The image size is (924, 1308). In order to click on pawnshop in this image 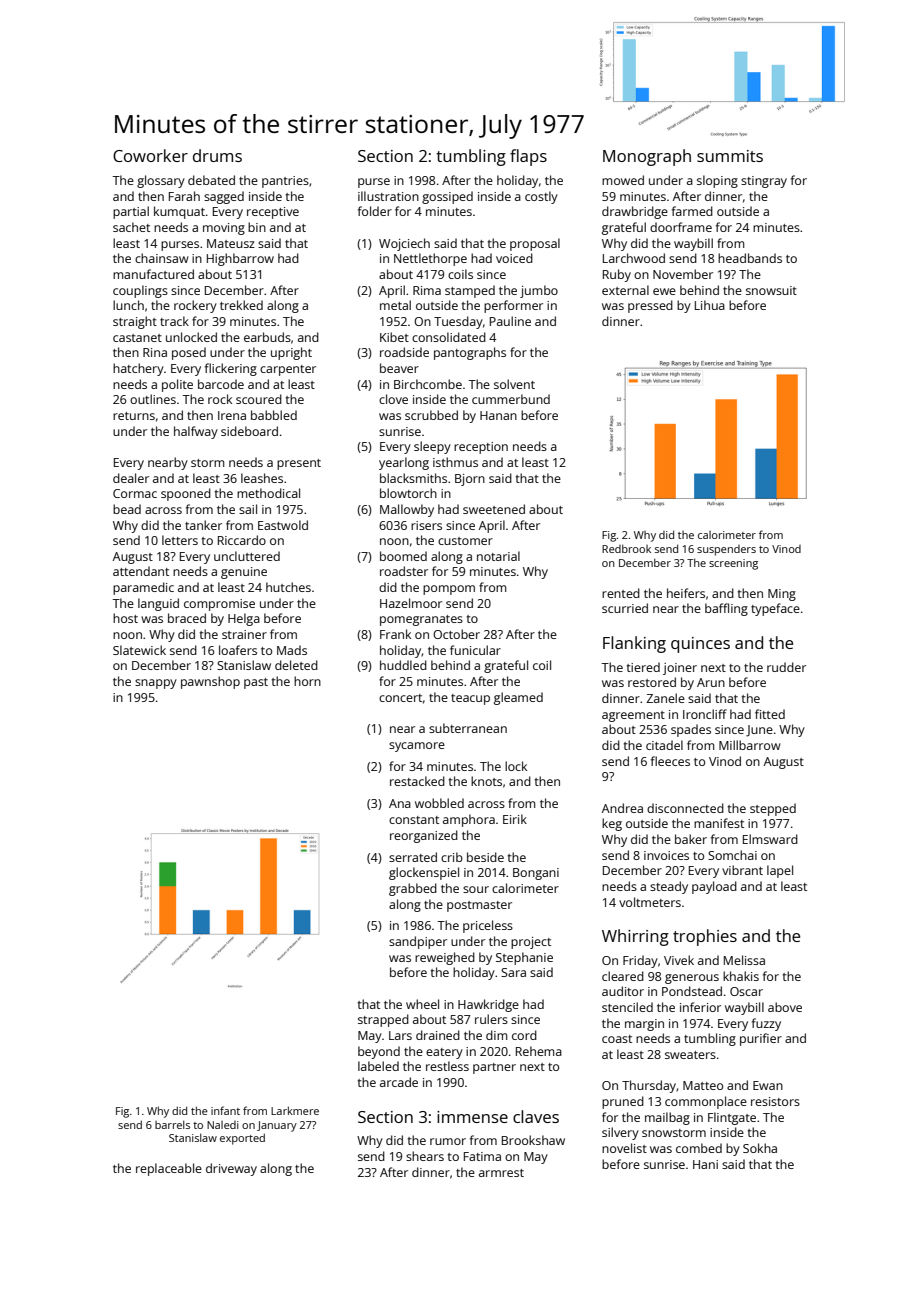, I will do `click(210, 682)`.
